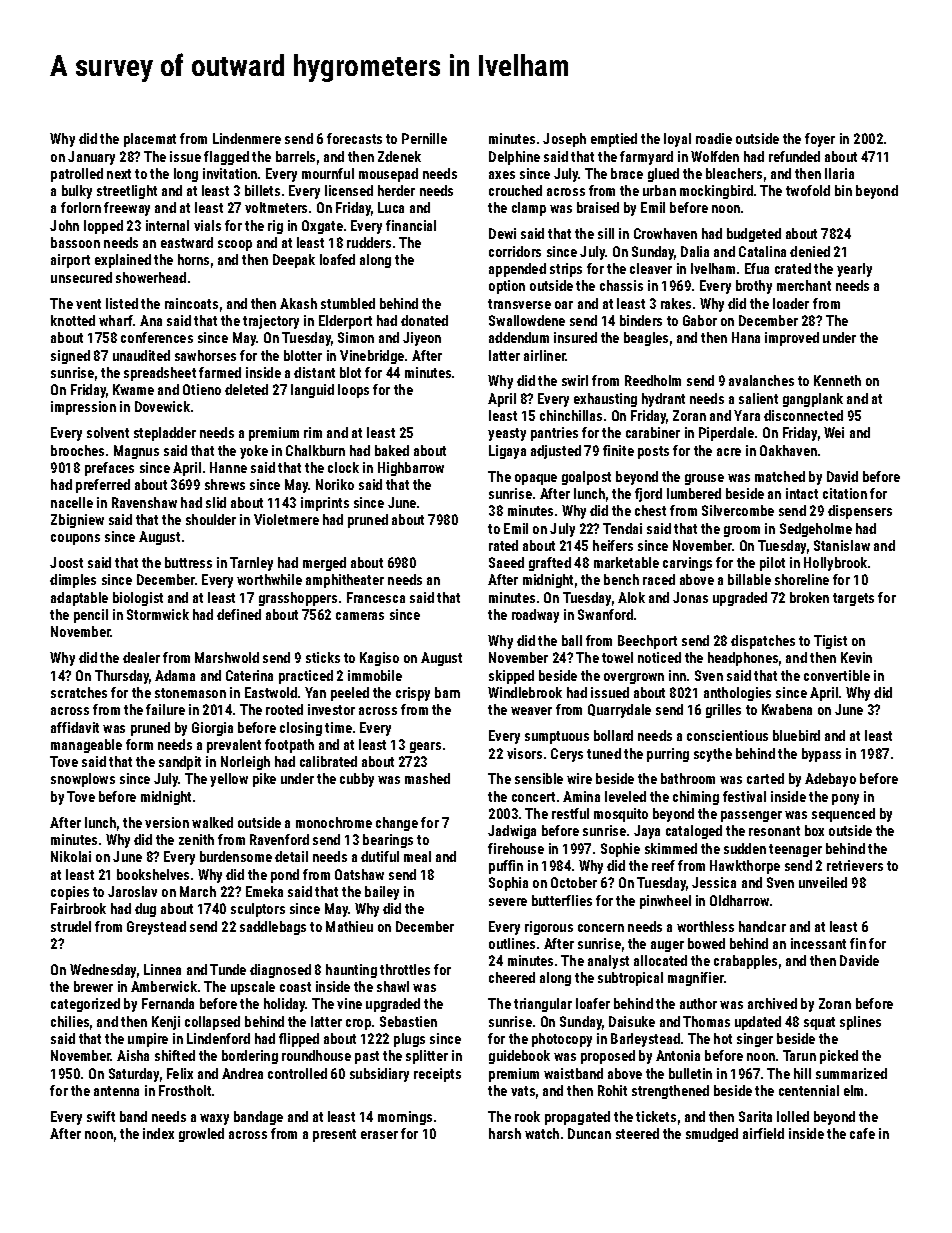 The height and width of the screenshot is (1233, 952). What do you see at coordinates (148, 1040) in the screenshot?
I see `umpire` at bounding box center [148, 1040].
